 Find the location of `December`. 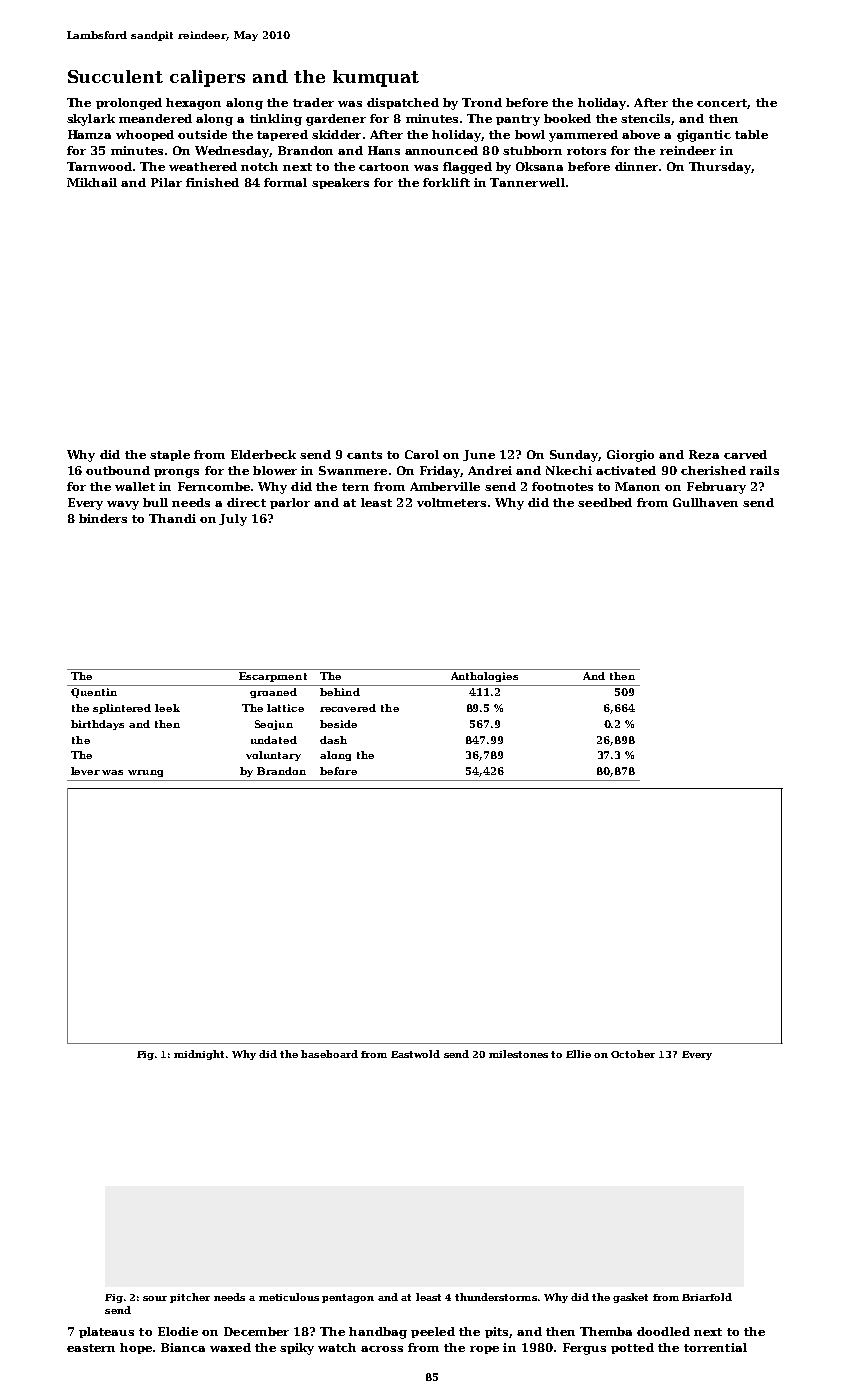

December is located at coordinates (256, 1331).
